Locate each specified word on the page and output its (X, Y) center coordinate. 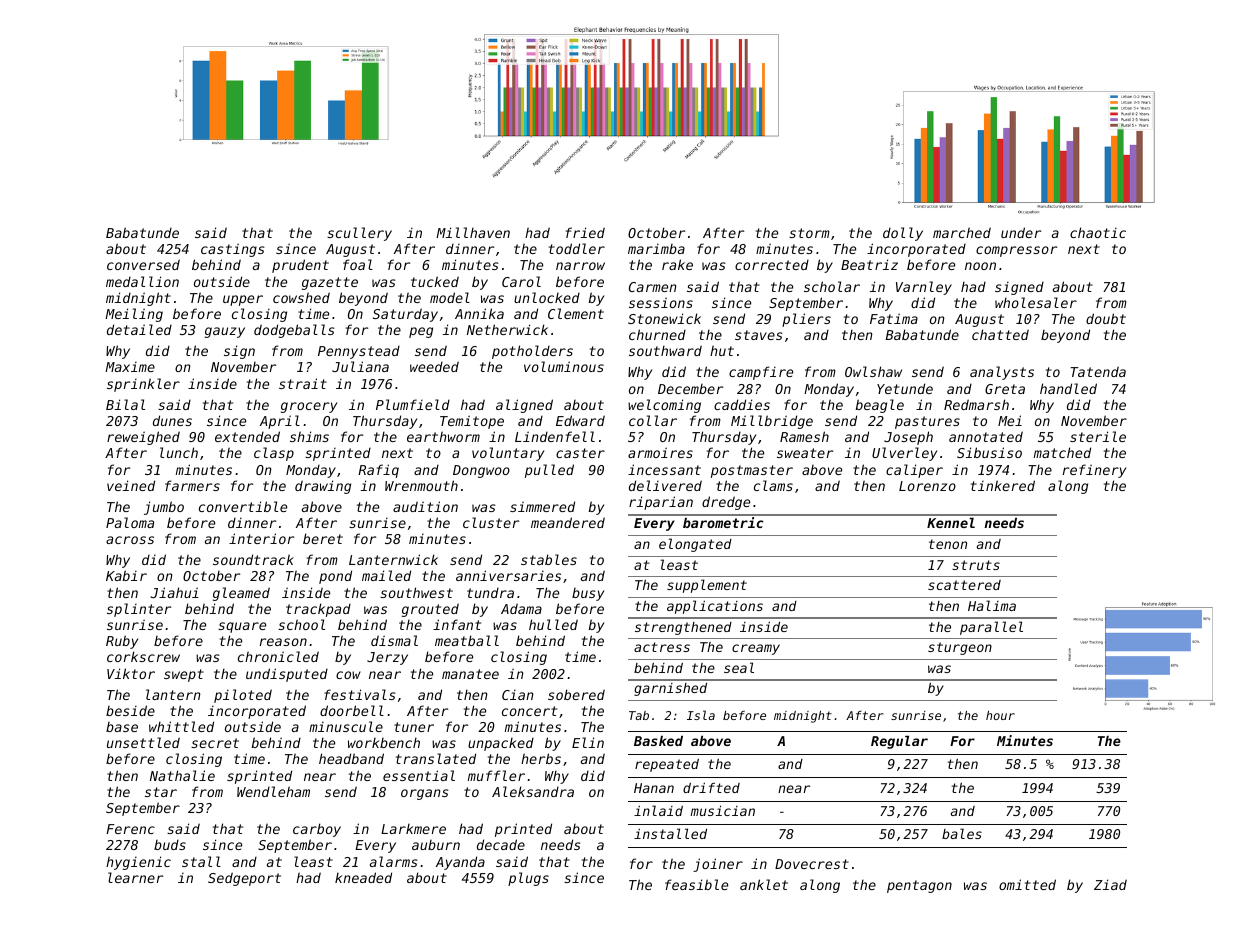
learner (135, 877)
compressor (1016, 251)
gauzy (225, 332)
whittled (181, 726)
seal (739, 667)
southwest (416, 592)
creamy (756, 649)
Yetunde (905, 388)
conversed (143, 264)
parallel (991, 628)
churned (657, 334)
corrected (772, 265)
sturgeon (960, 648)
